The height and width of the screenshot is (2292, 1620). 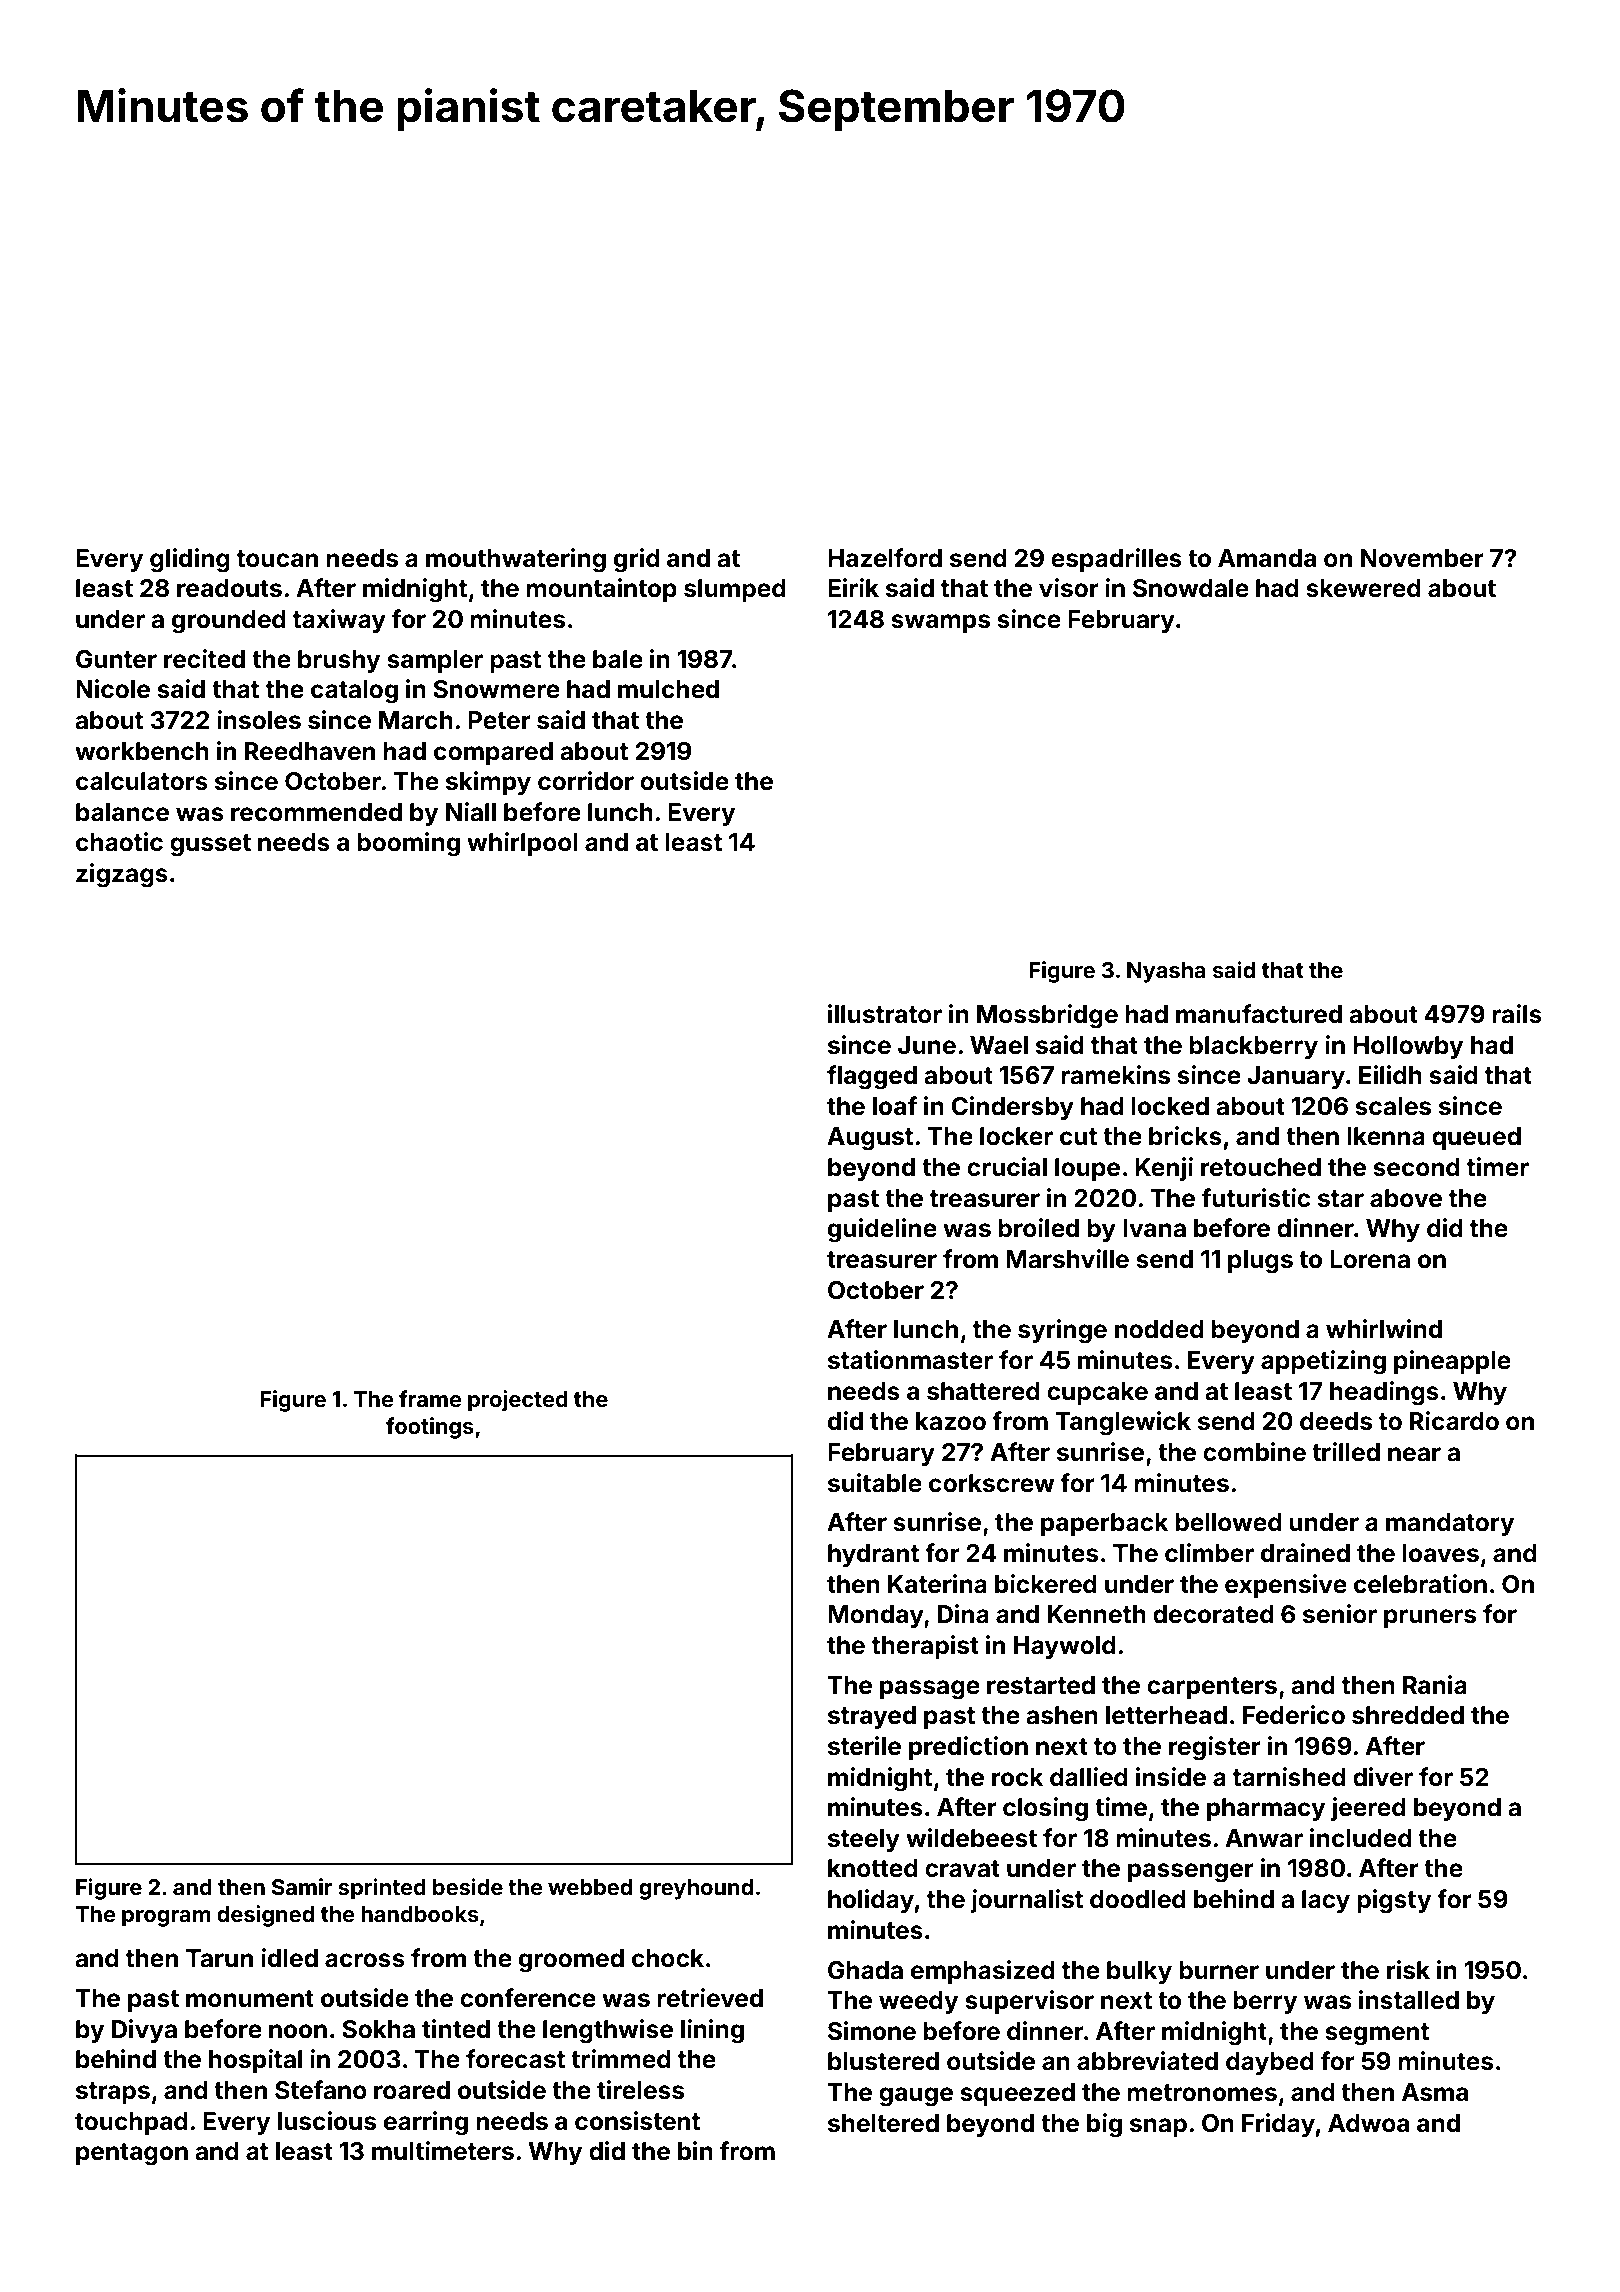 What do you see at coordinates (1267, 558) in the screenshot?
I see `Amanda` at bounding box center [1267, 558].
